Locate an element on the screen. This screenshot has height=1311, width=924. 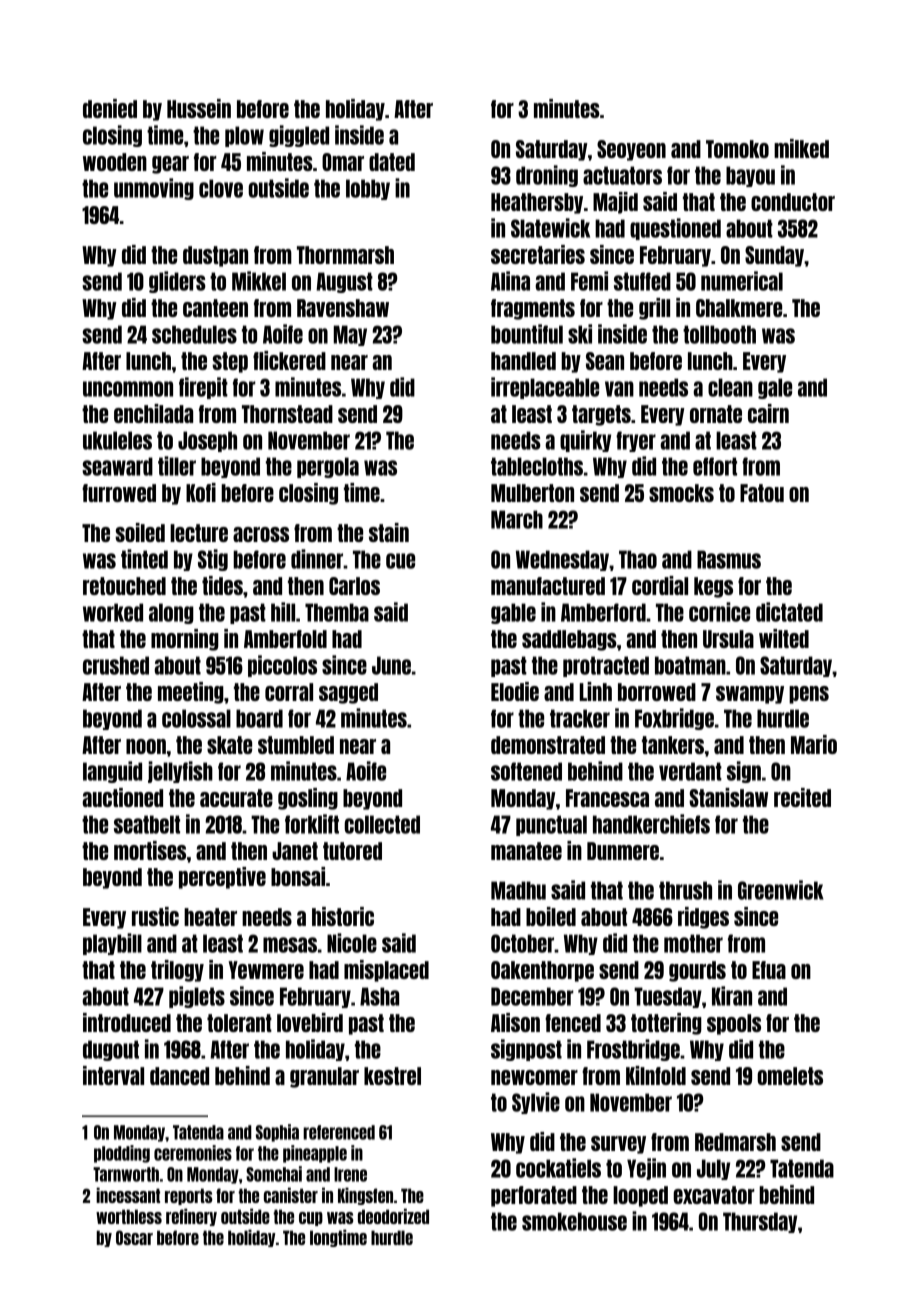
uncommon is located at coordinates (128, 389).
